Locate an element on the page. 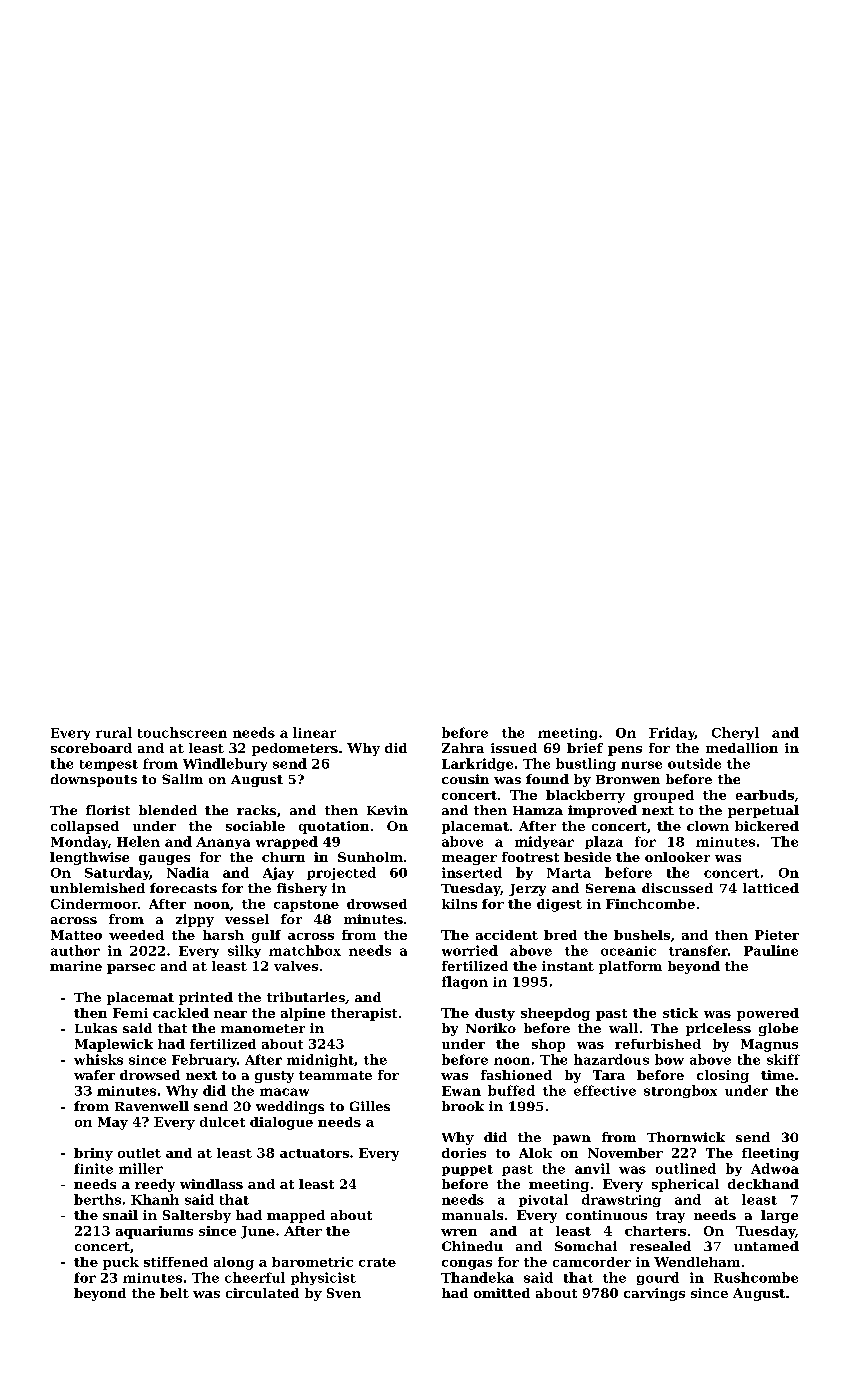 This page has height=1400, width=849. puppet is located at coordinates (467, 1170).
